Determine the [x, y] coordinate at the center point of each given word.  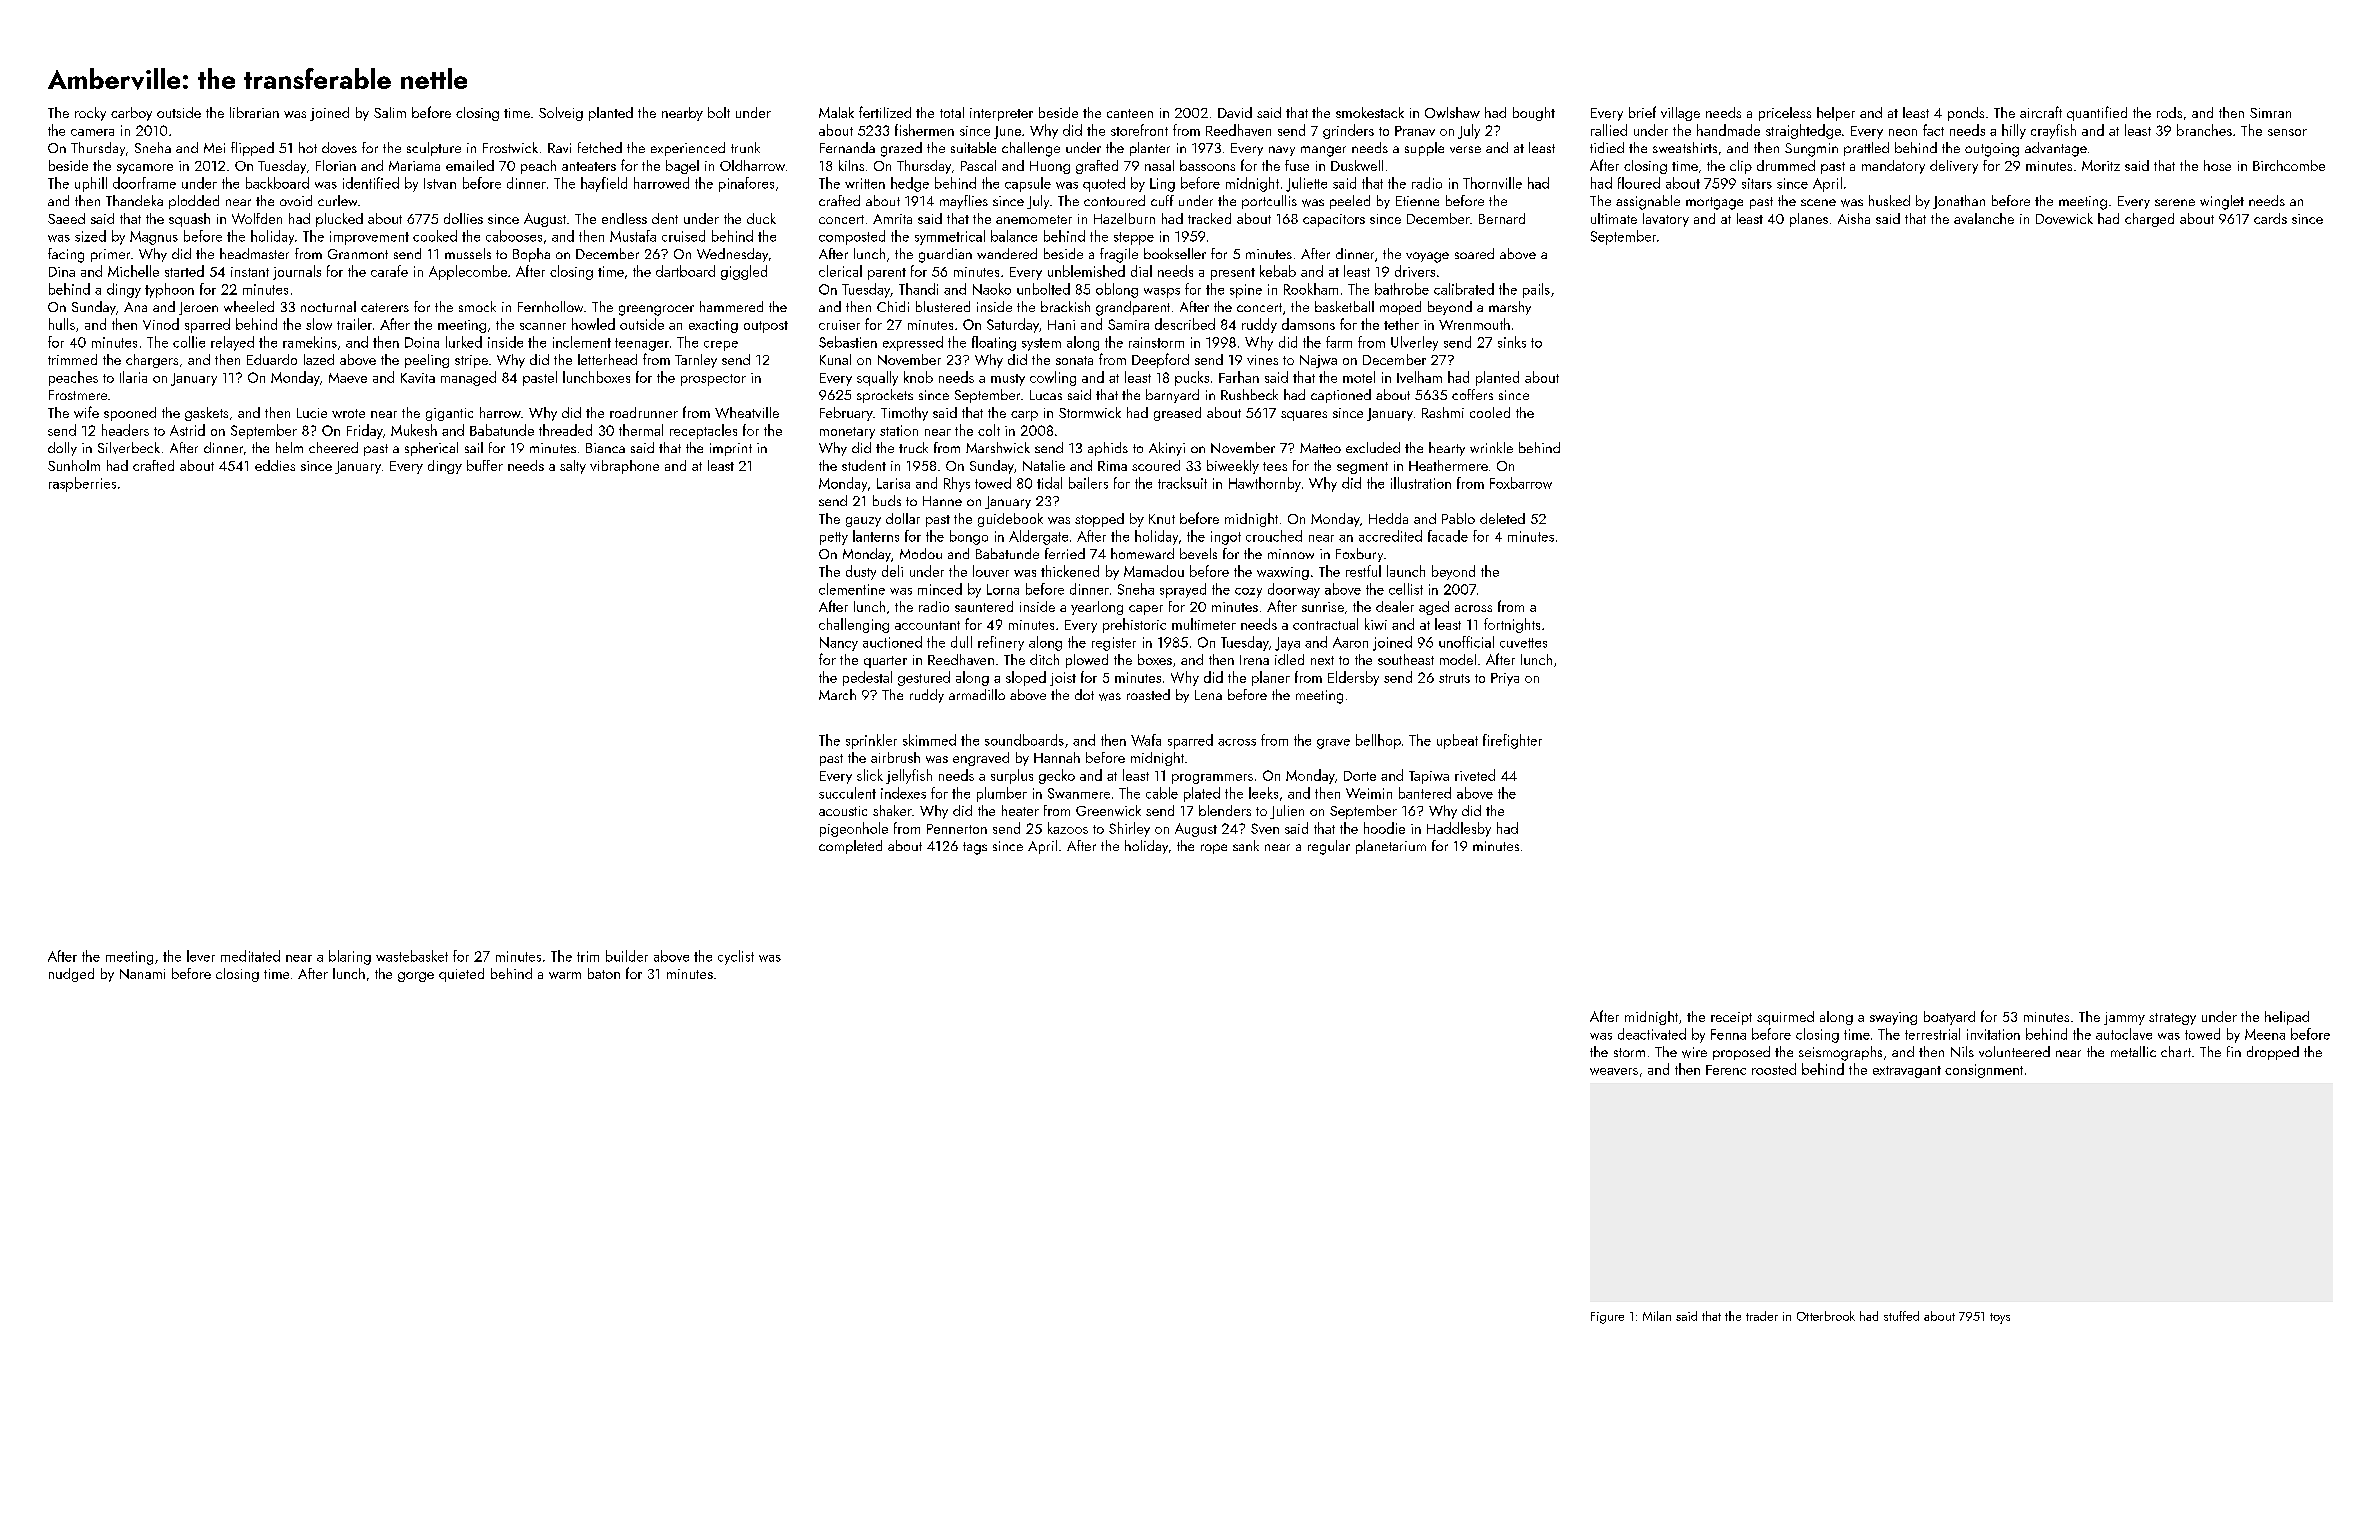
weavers [1614, 1071]
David [1235, 112]
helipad [2287, 1018]
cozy [1248, 593]
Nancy [839, 644]
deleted [1502, 518]
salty [573, 467]
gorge [416, 977]
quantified [2097, 113]
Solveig [561, 114]
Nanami [142, 974]
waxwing [1283, 573]
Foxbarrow [1521, 483]
